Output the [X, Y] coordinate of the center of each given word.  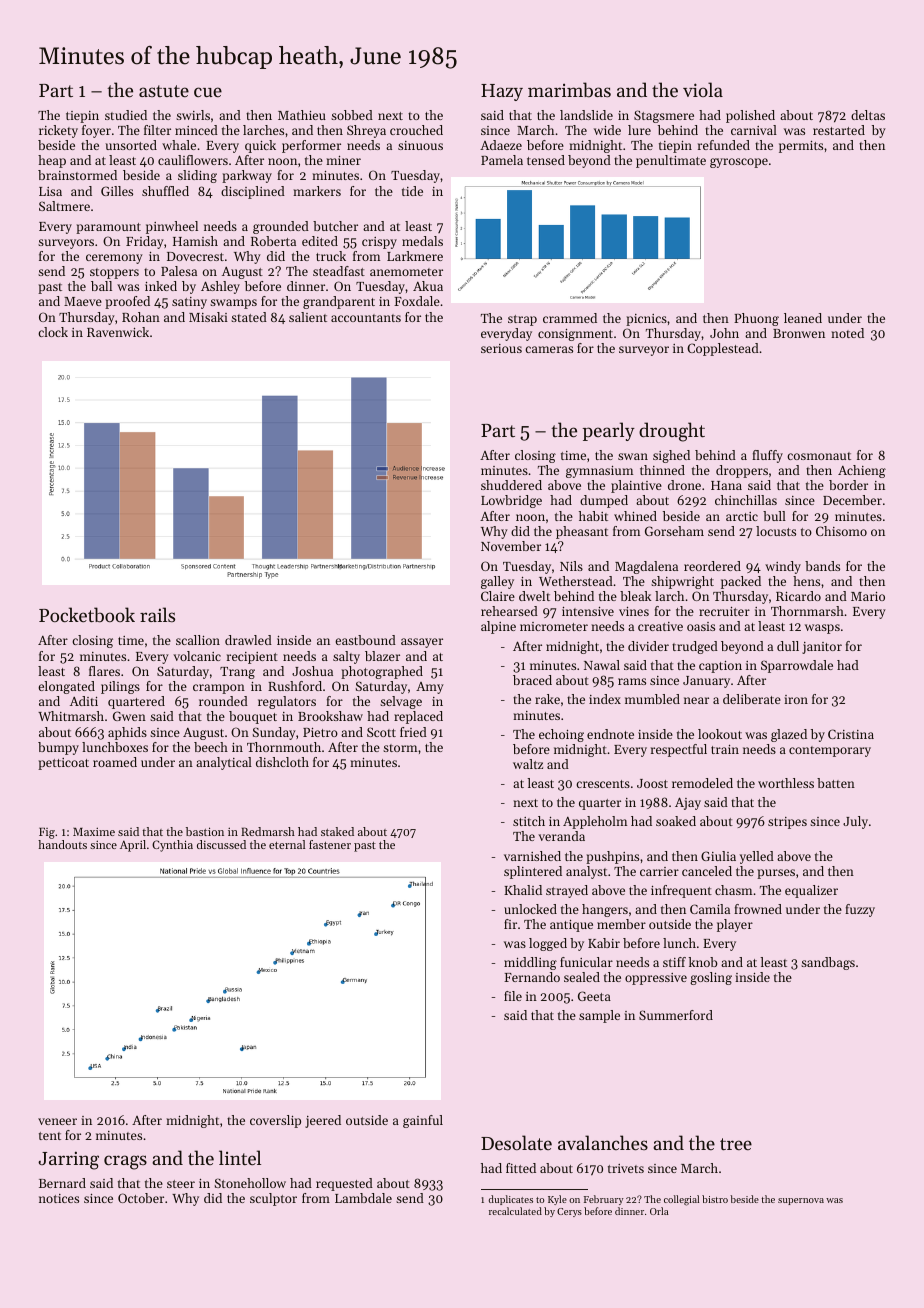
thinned [662, 470]
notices [59, 1198]
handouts [62, 844]
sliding [197, 176]
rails [157, 614]
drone [684, 485]
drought [672, 432]
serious [501, 348]
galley [497, 582]
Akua [428, 286]
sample [599, 1016]
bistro [715, 1199]
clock [53, 332]
